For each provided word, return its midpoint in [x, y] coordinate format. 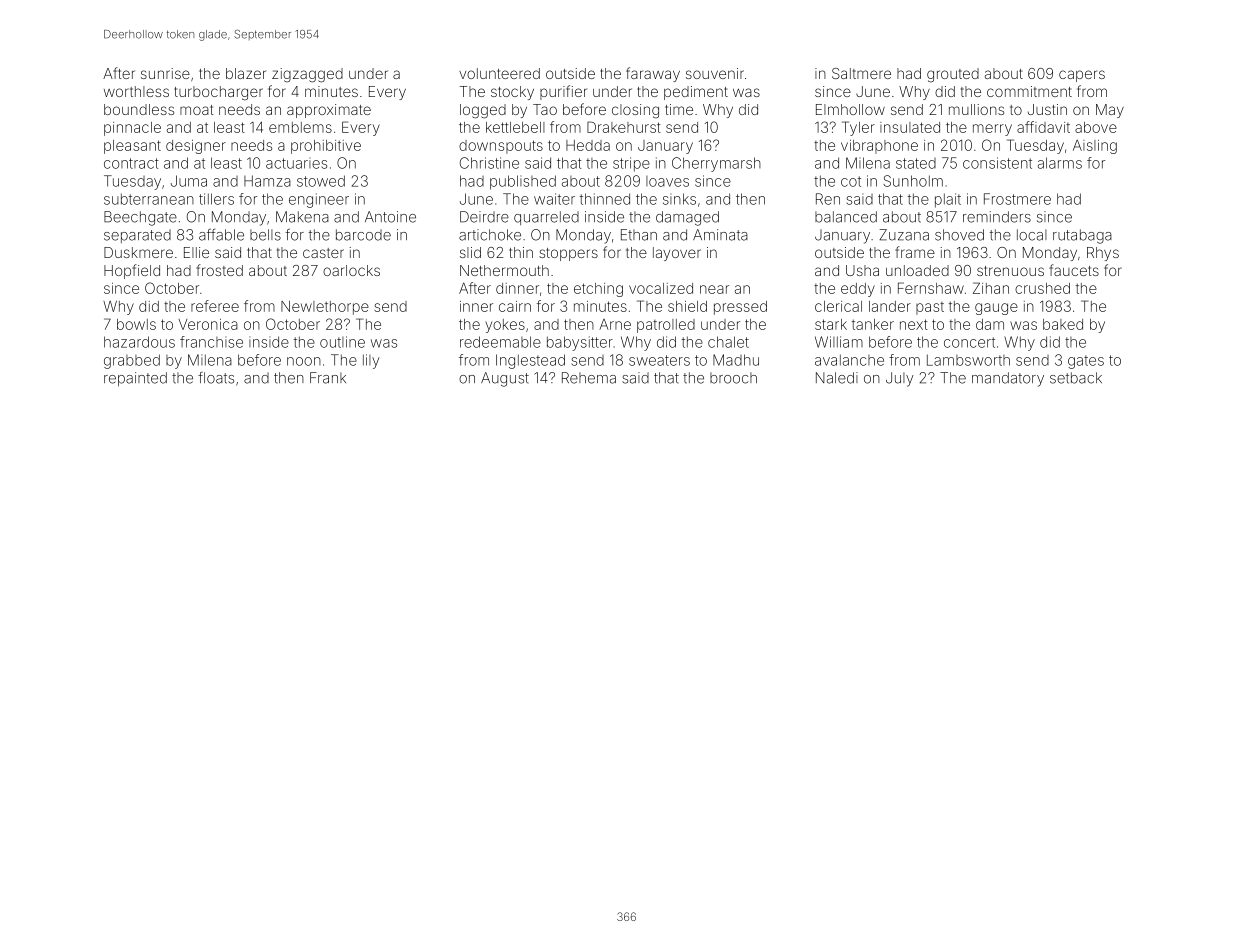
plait [948, 200]
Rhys [1103, 254]
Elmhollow [850, 109]
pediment [696, 93]
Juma [189, 181]
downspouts [501, 147]
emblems [300, 127]
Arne [615, 324]
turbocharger [218, 93]
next [914, 324]
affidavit [1043, 127]
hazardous [139, 342]
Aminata [720, 235]
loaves [667, 181]
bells [265, 235]
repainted [135, 379]
